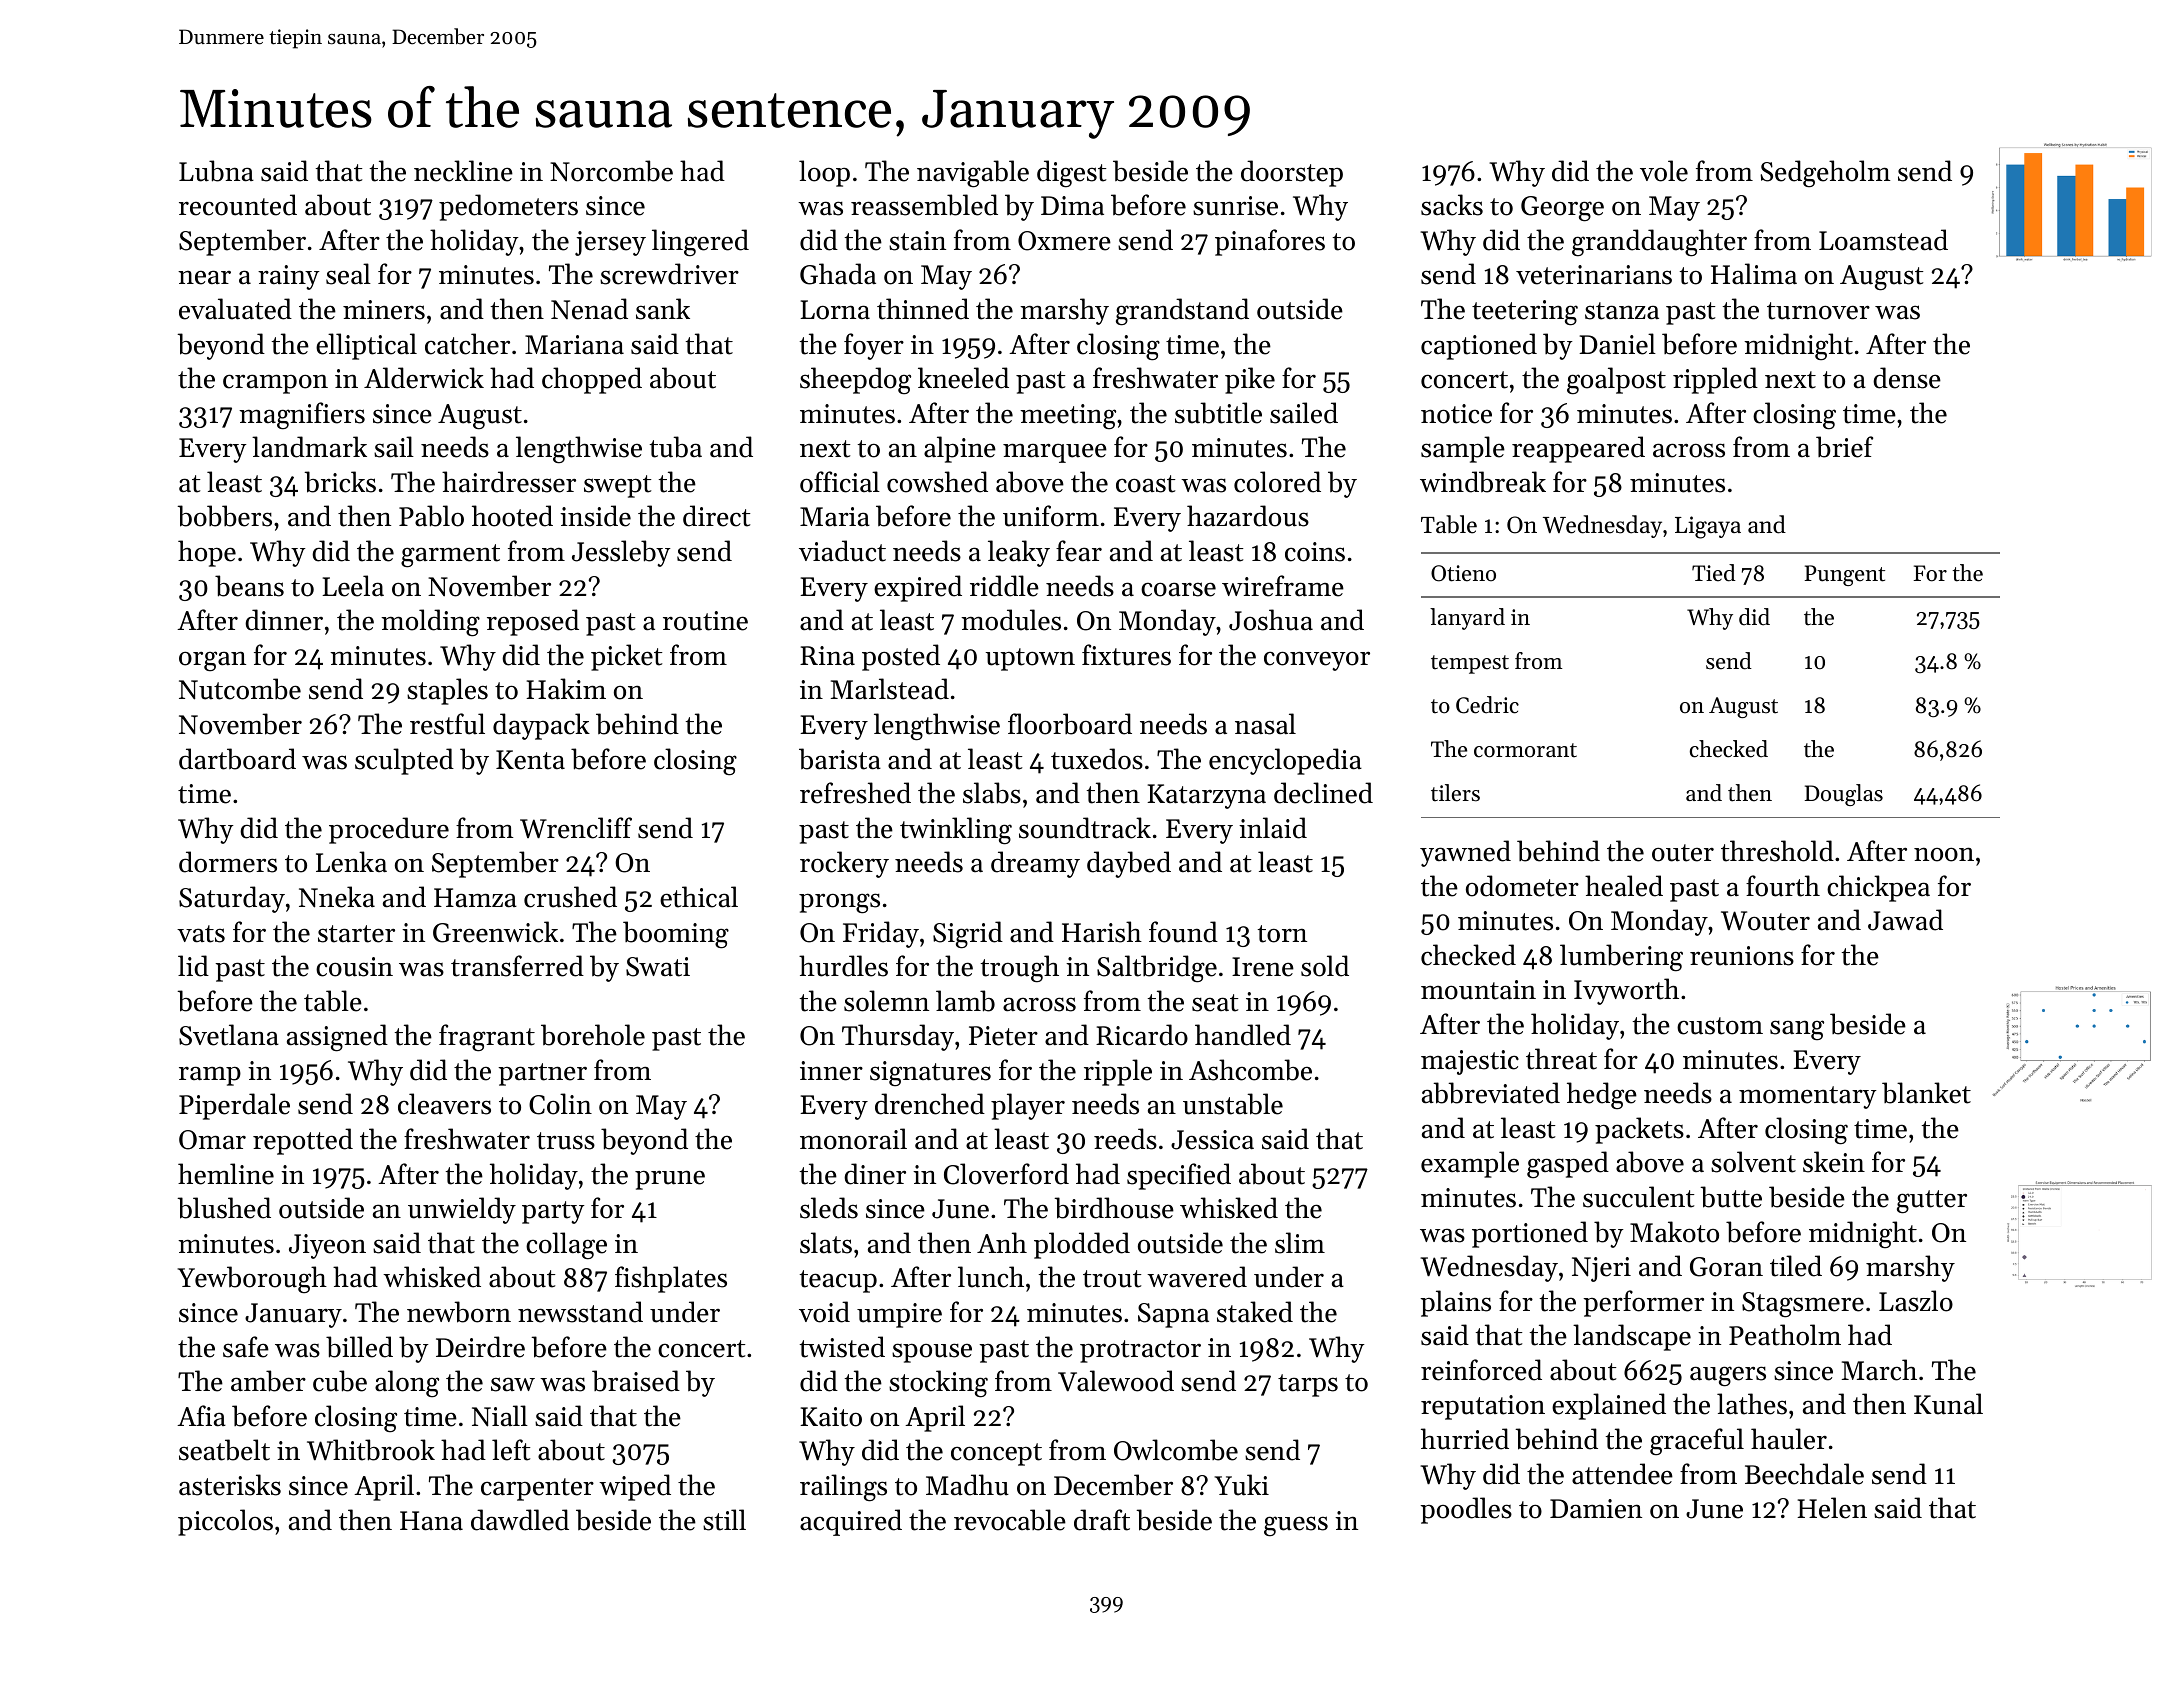 The image size is (2178, 1683). Describe the element at coordinates (1010, 1520) in the screenshot. I see `revocable` at that location.
